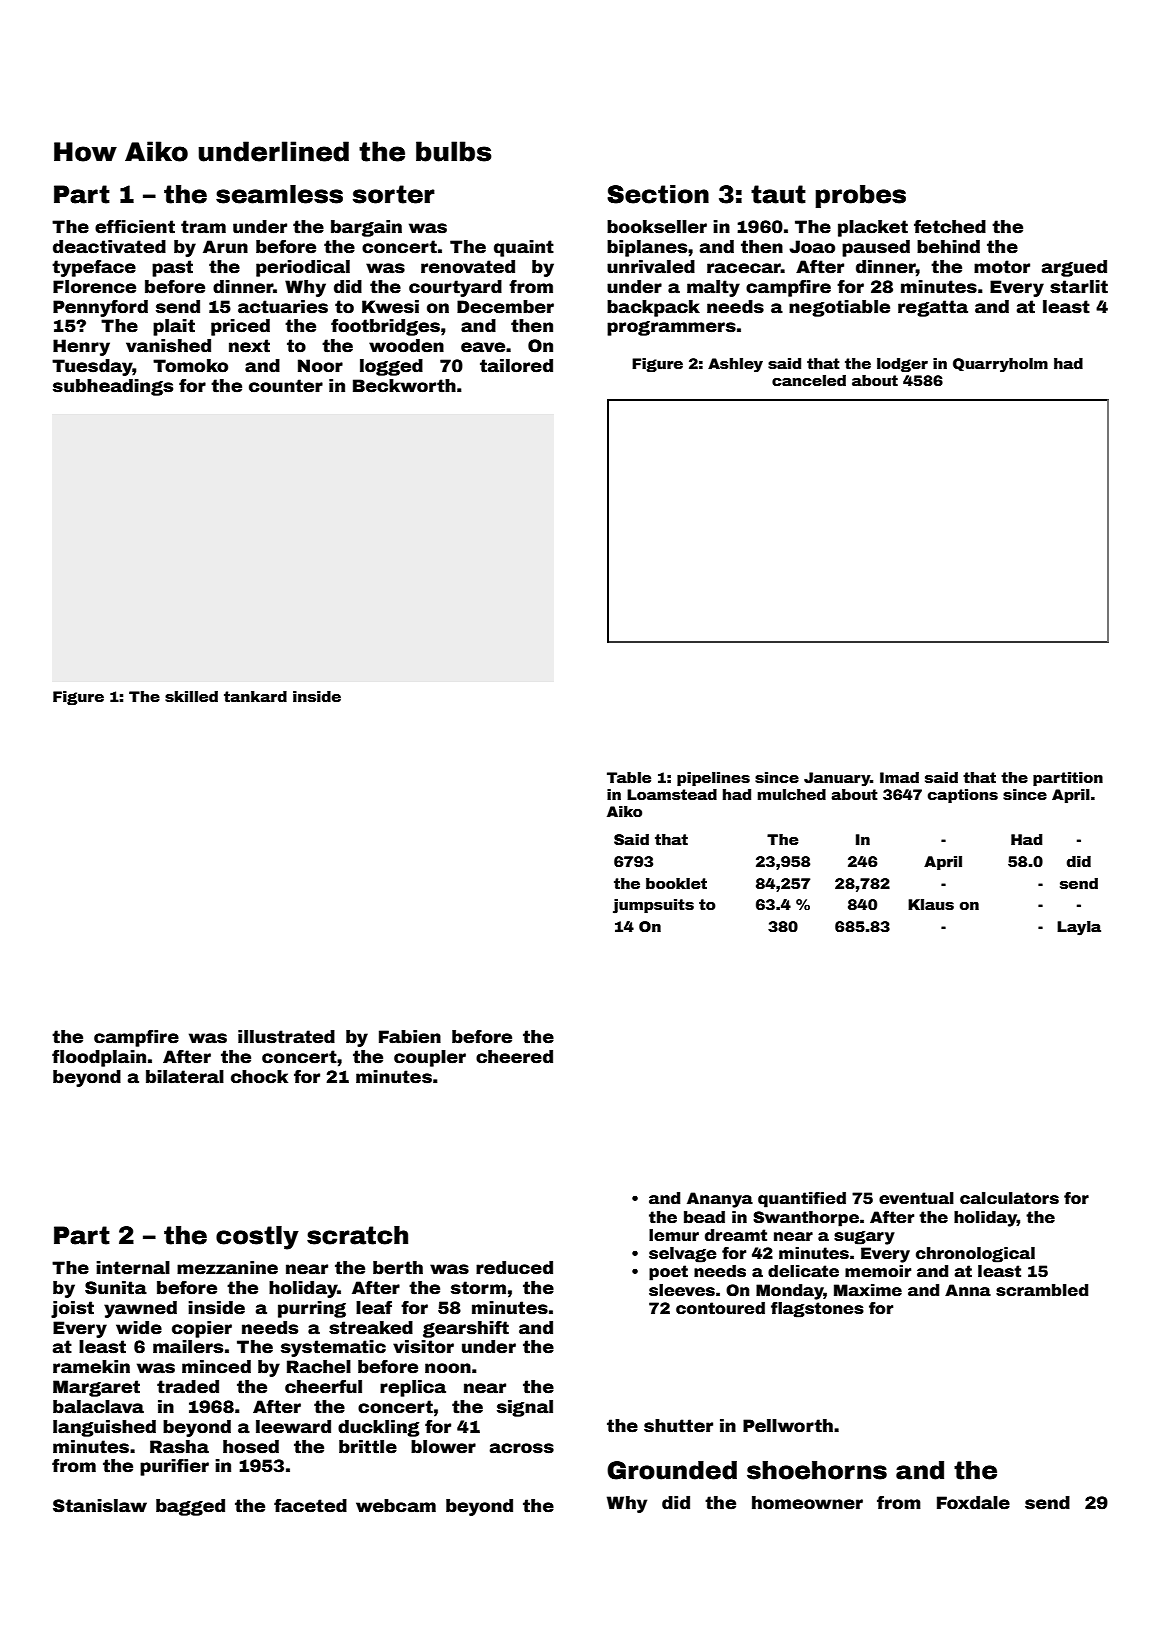 The image size is (1161, 1642). What do you see at coordinates (99, 1058) in the screenshot?
I see `floodplain` at bounding box center [99, 1058].
